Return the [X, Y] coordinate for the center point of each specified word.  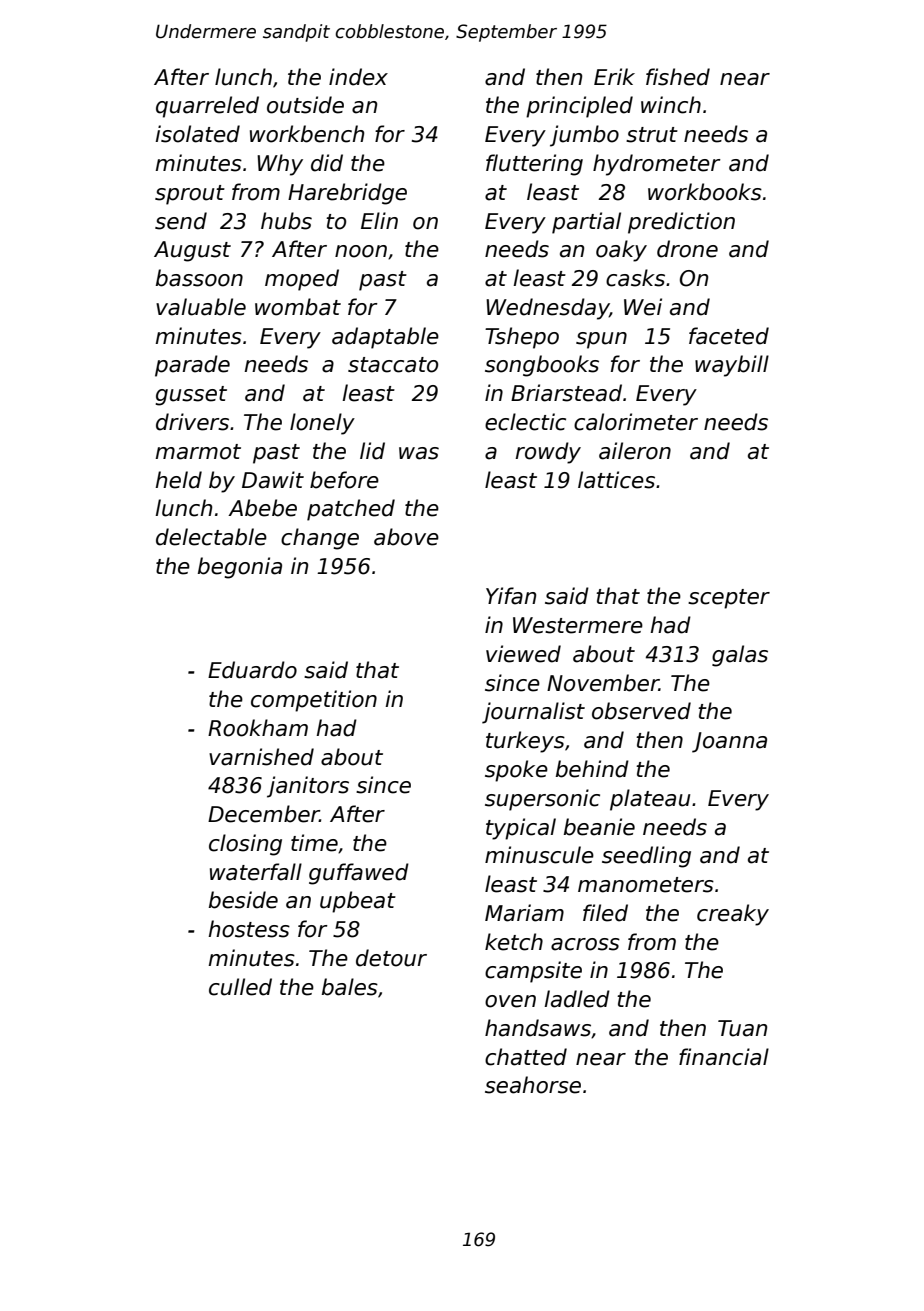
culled [240, 987]
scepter [729, 599]
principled [579, 107]
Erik [614, 76]
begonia [240, 568]
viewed [523, 654]
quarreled [207, 107]
